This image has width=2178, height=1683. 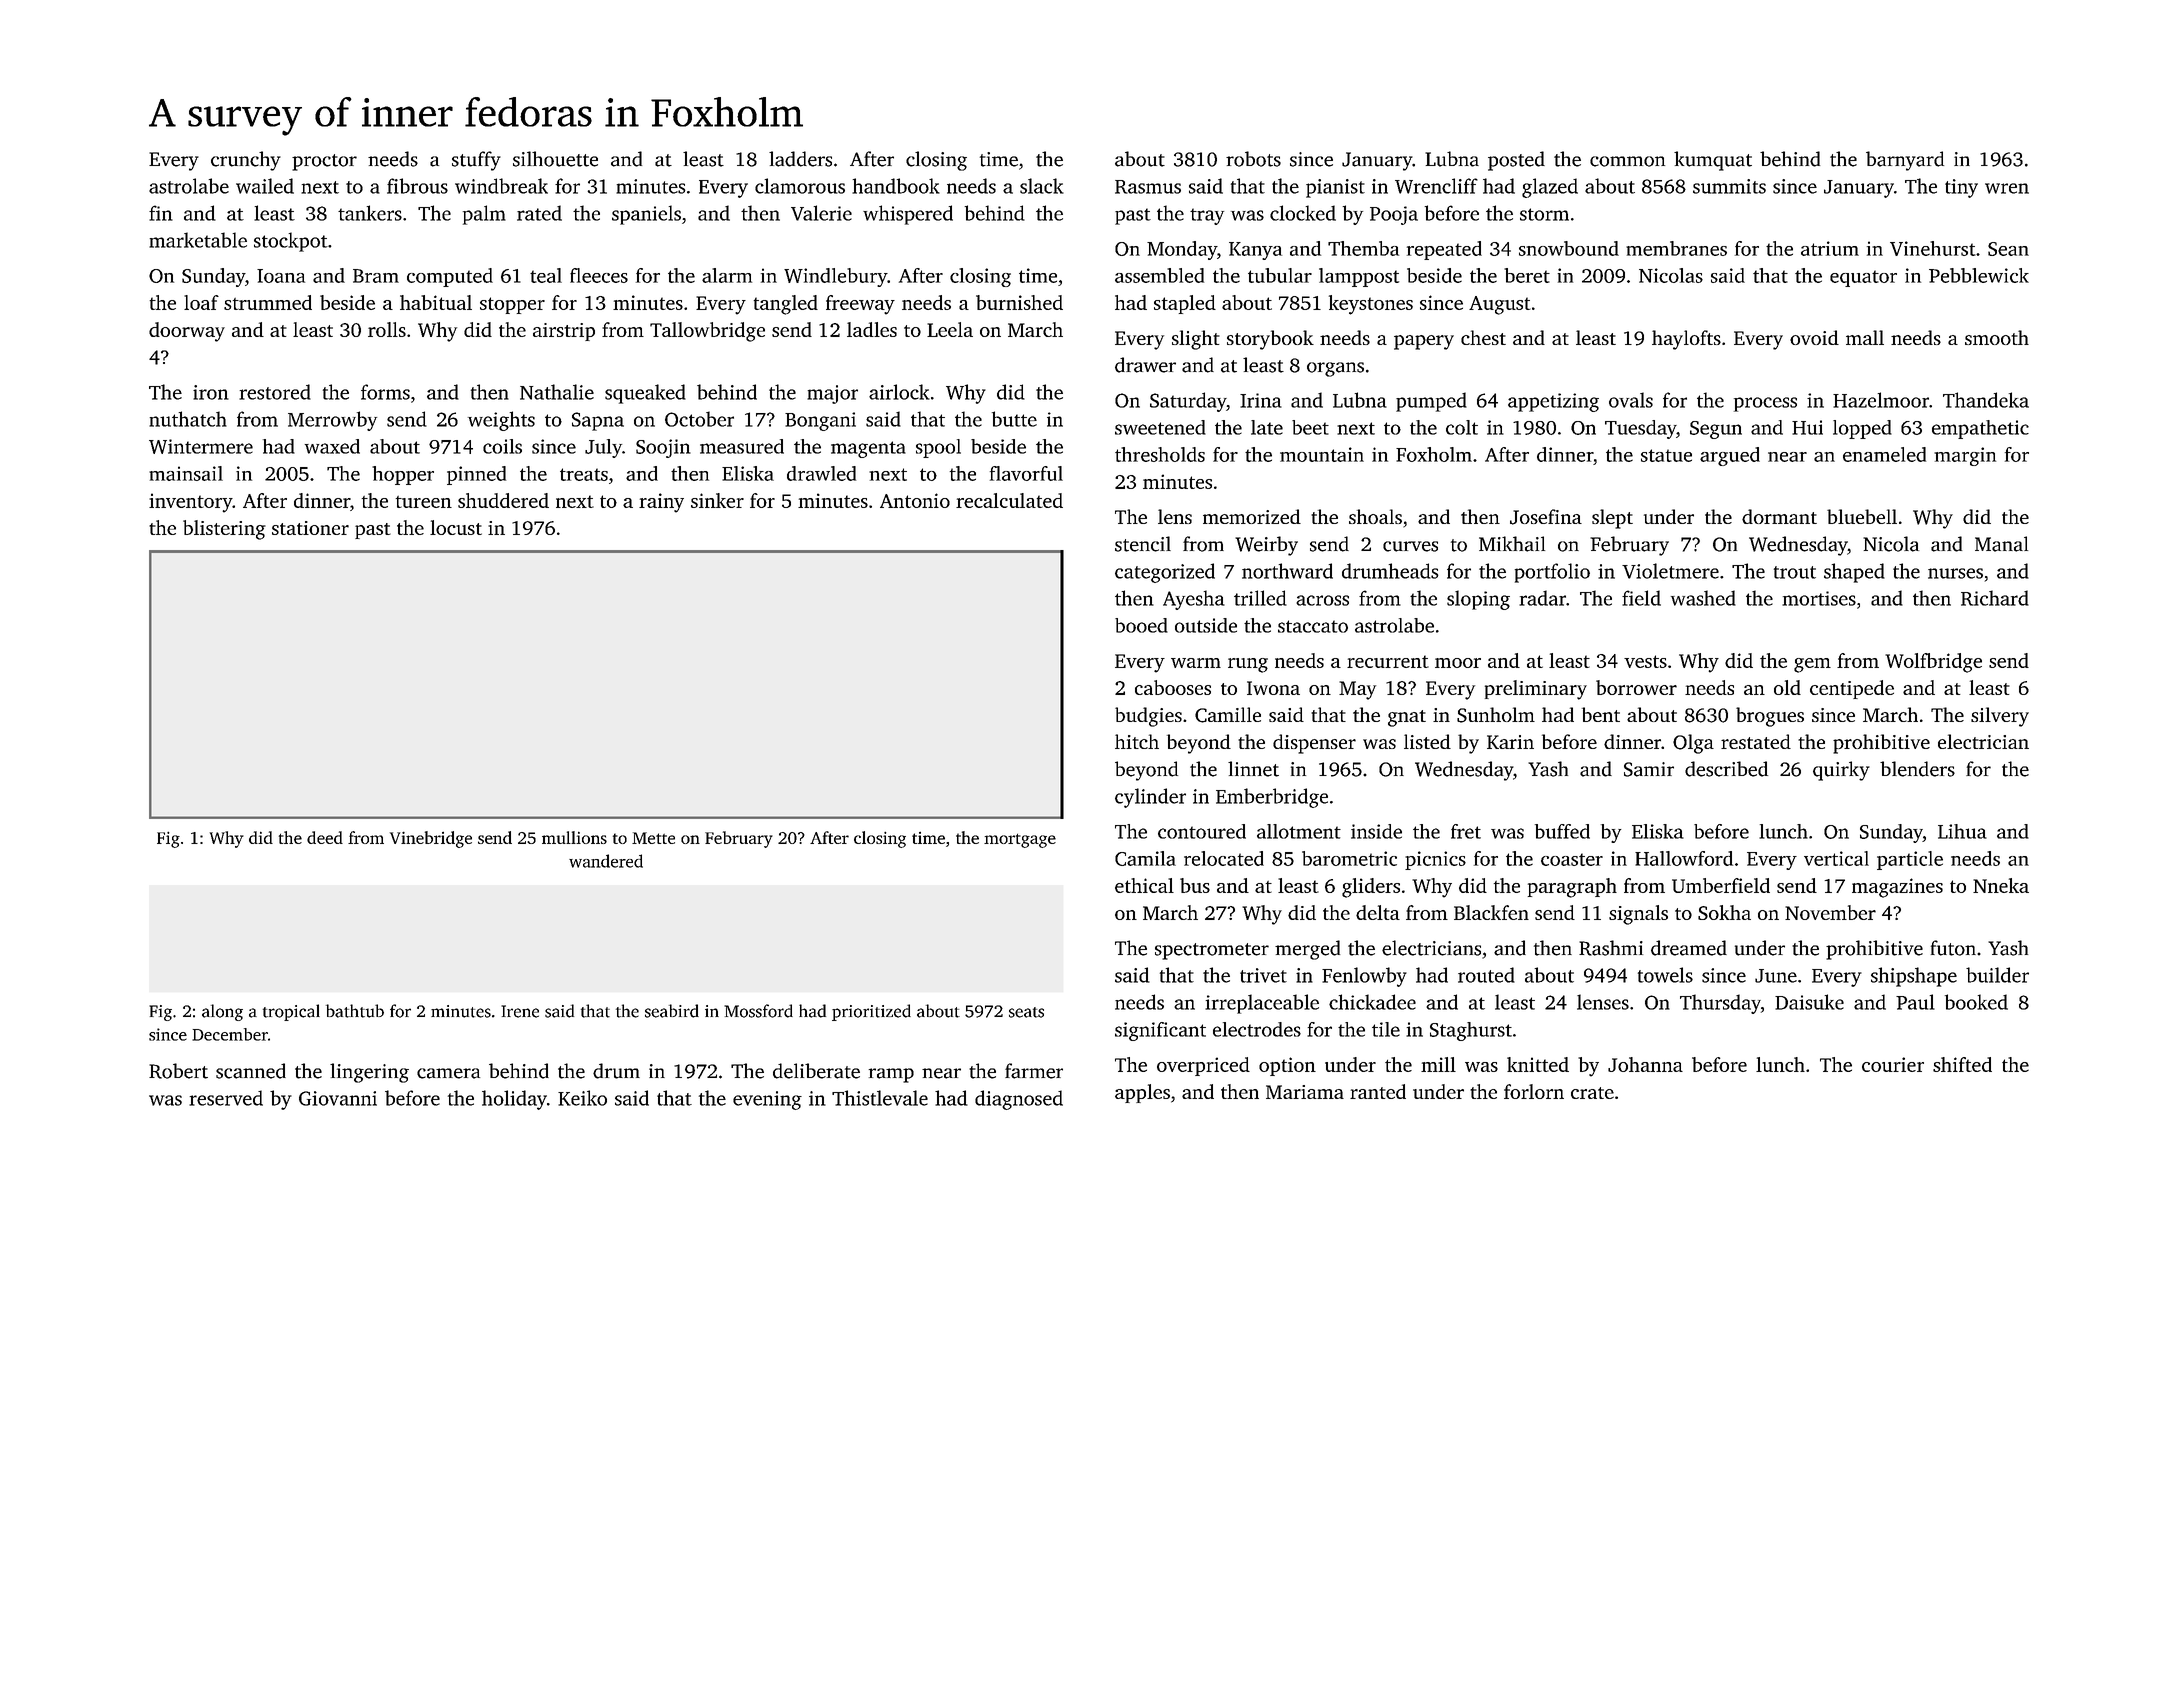 What do you see at coordinates (246, 161) in the image?
I see `crunchy` at bounding box center [246, 161].
